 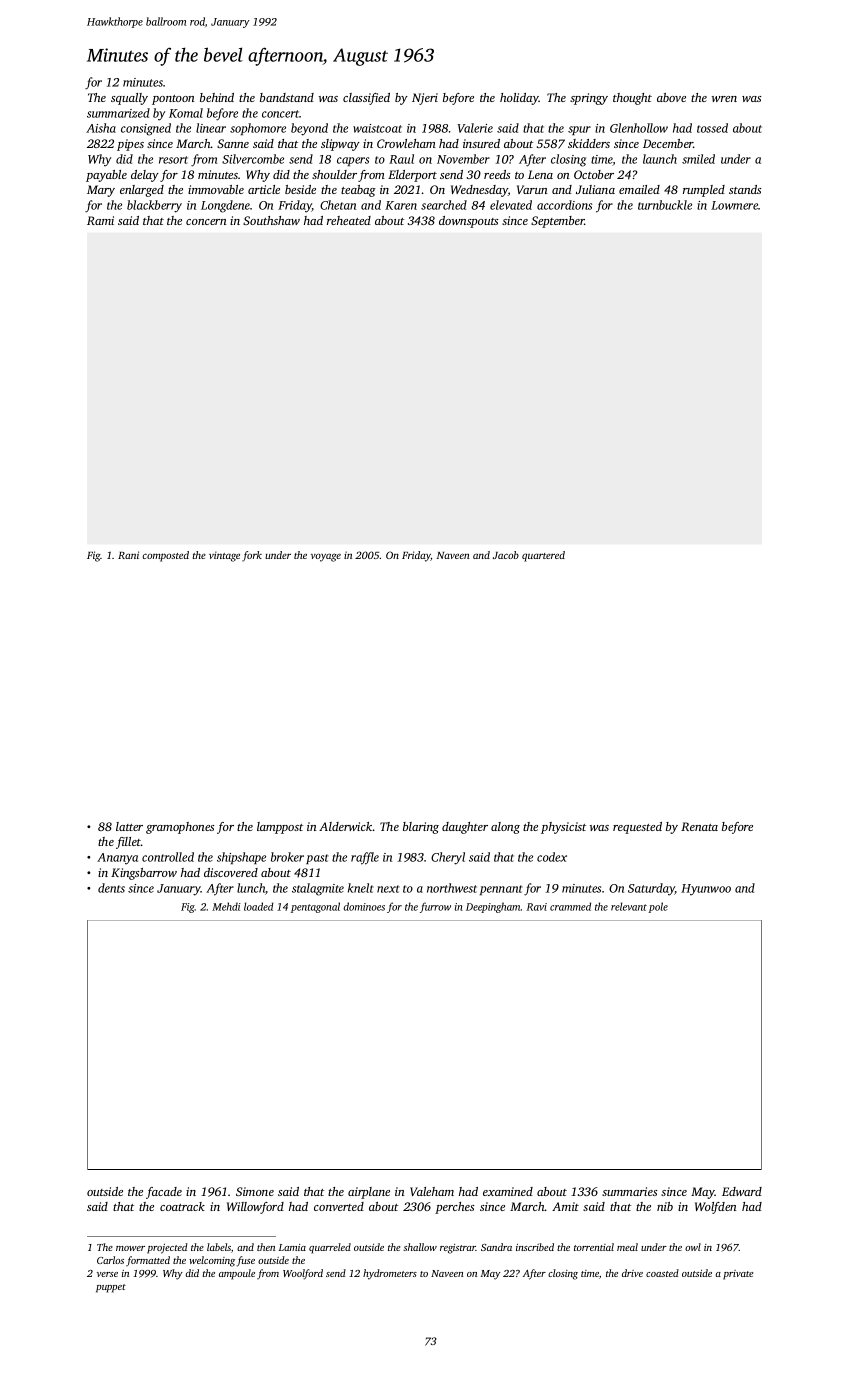 What do you see at coordinates (252, 556) in the document?
I see `fork` at bounding box center [252, 556].
